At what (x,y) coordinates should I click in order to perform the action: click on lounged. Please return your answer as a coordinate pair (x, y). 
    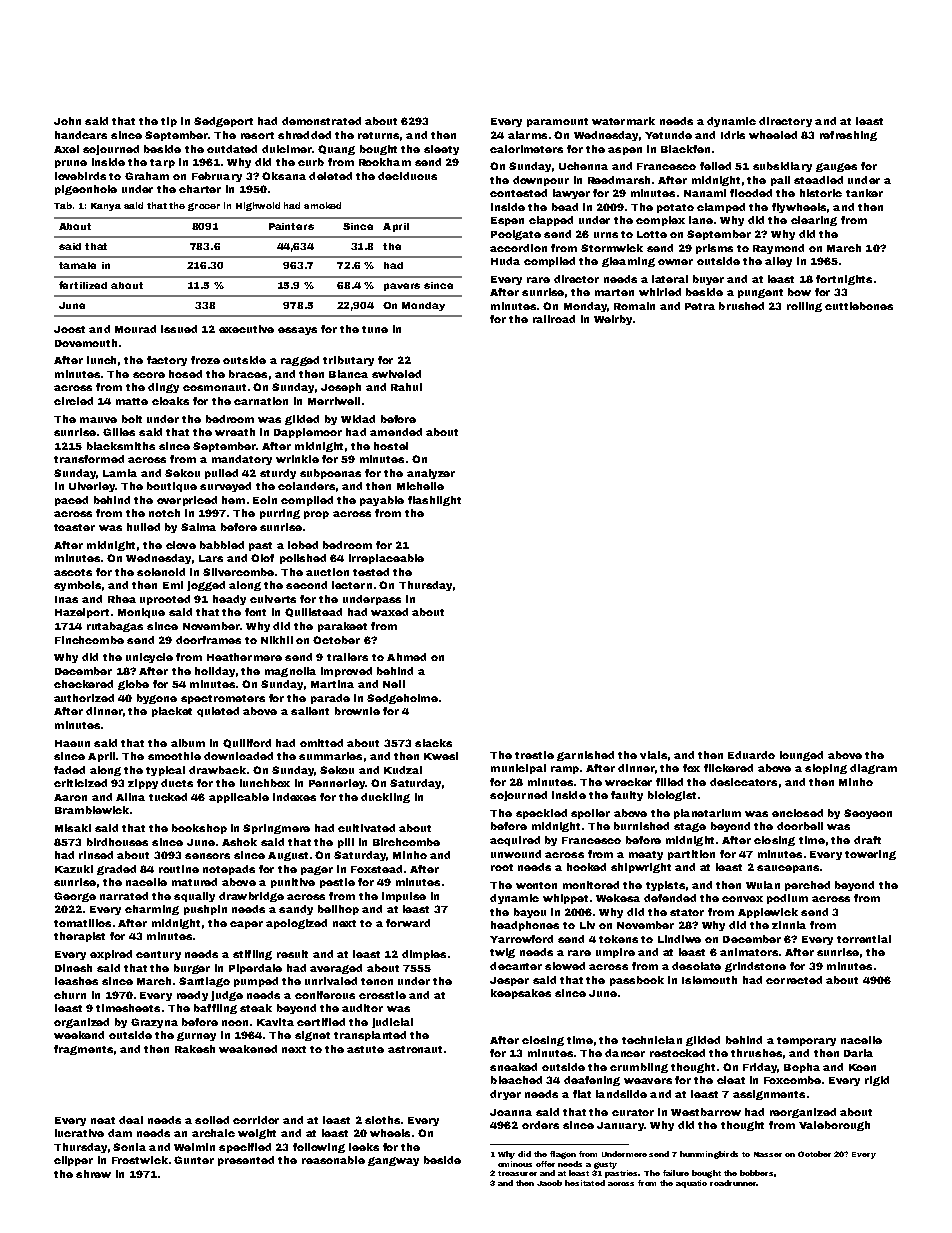
    Looking at the image, I should click on (801, 756).
